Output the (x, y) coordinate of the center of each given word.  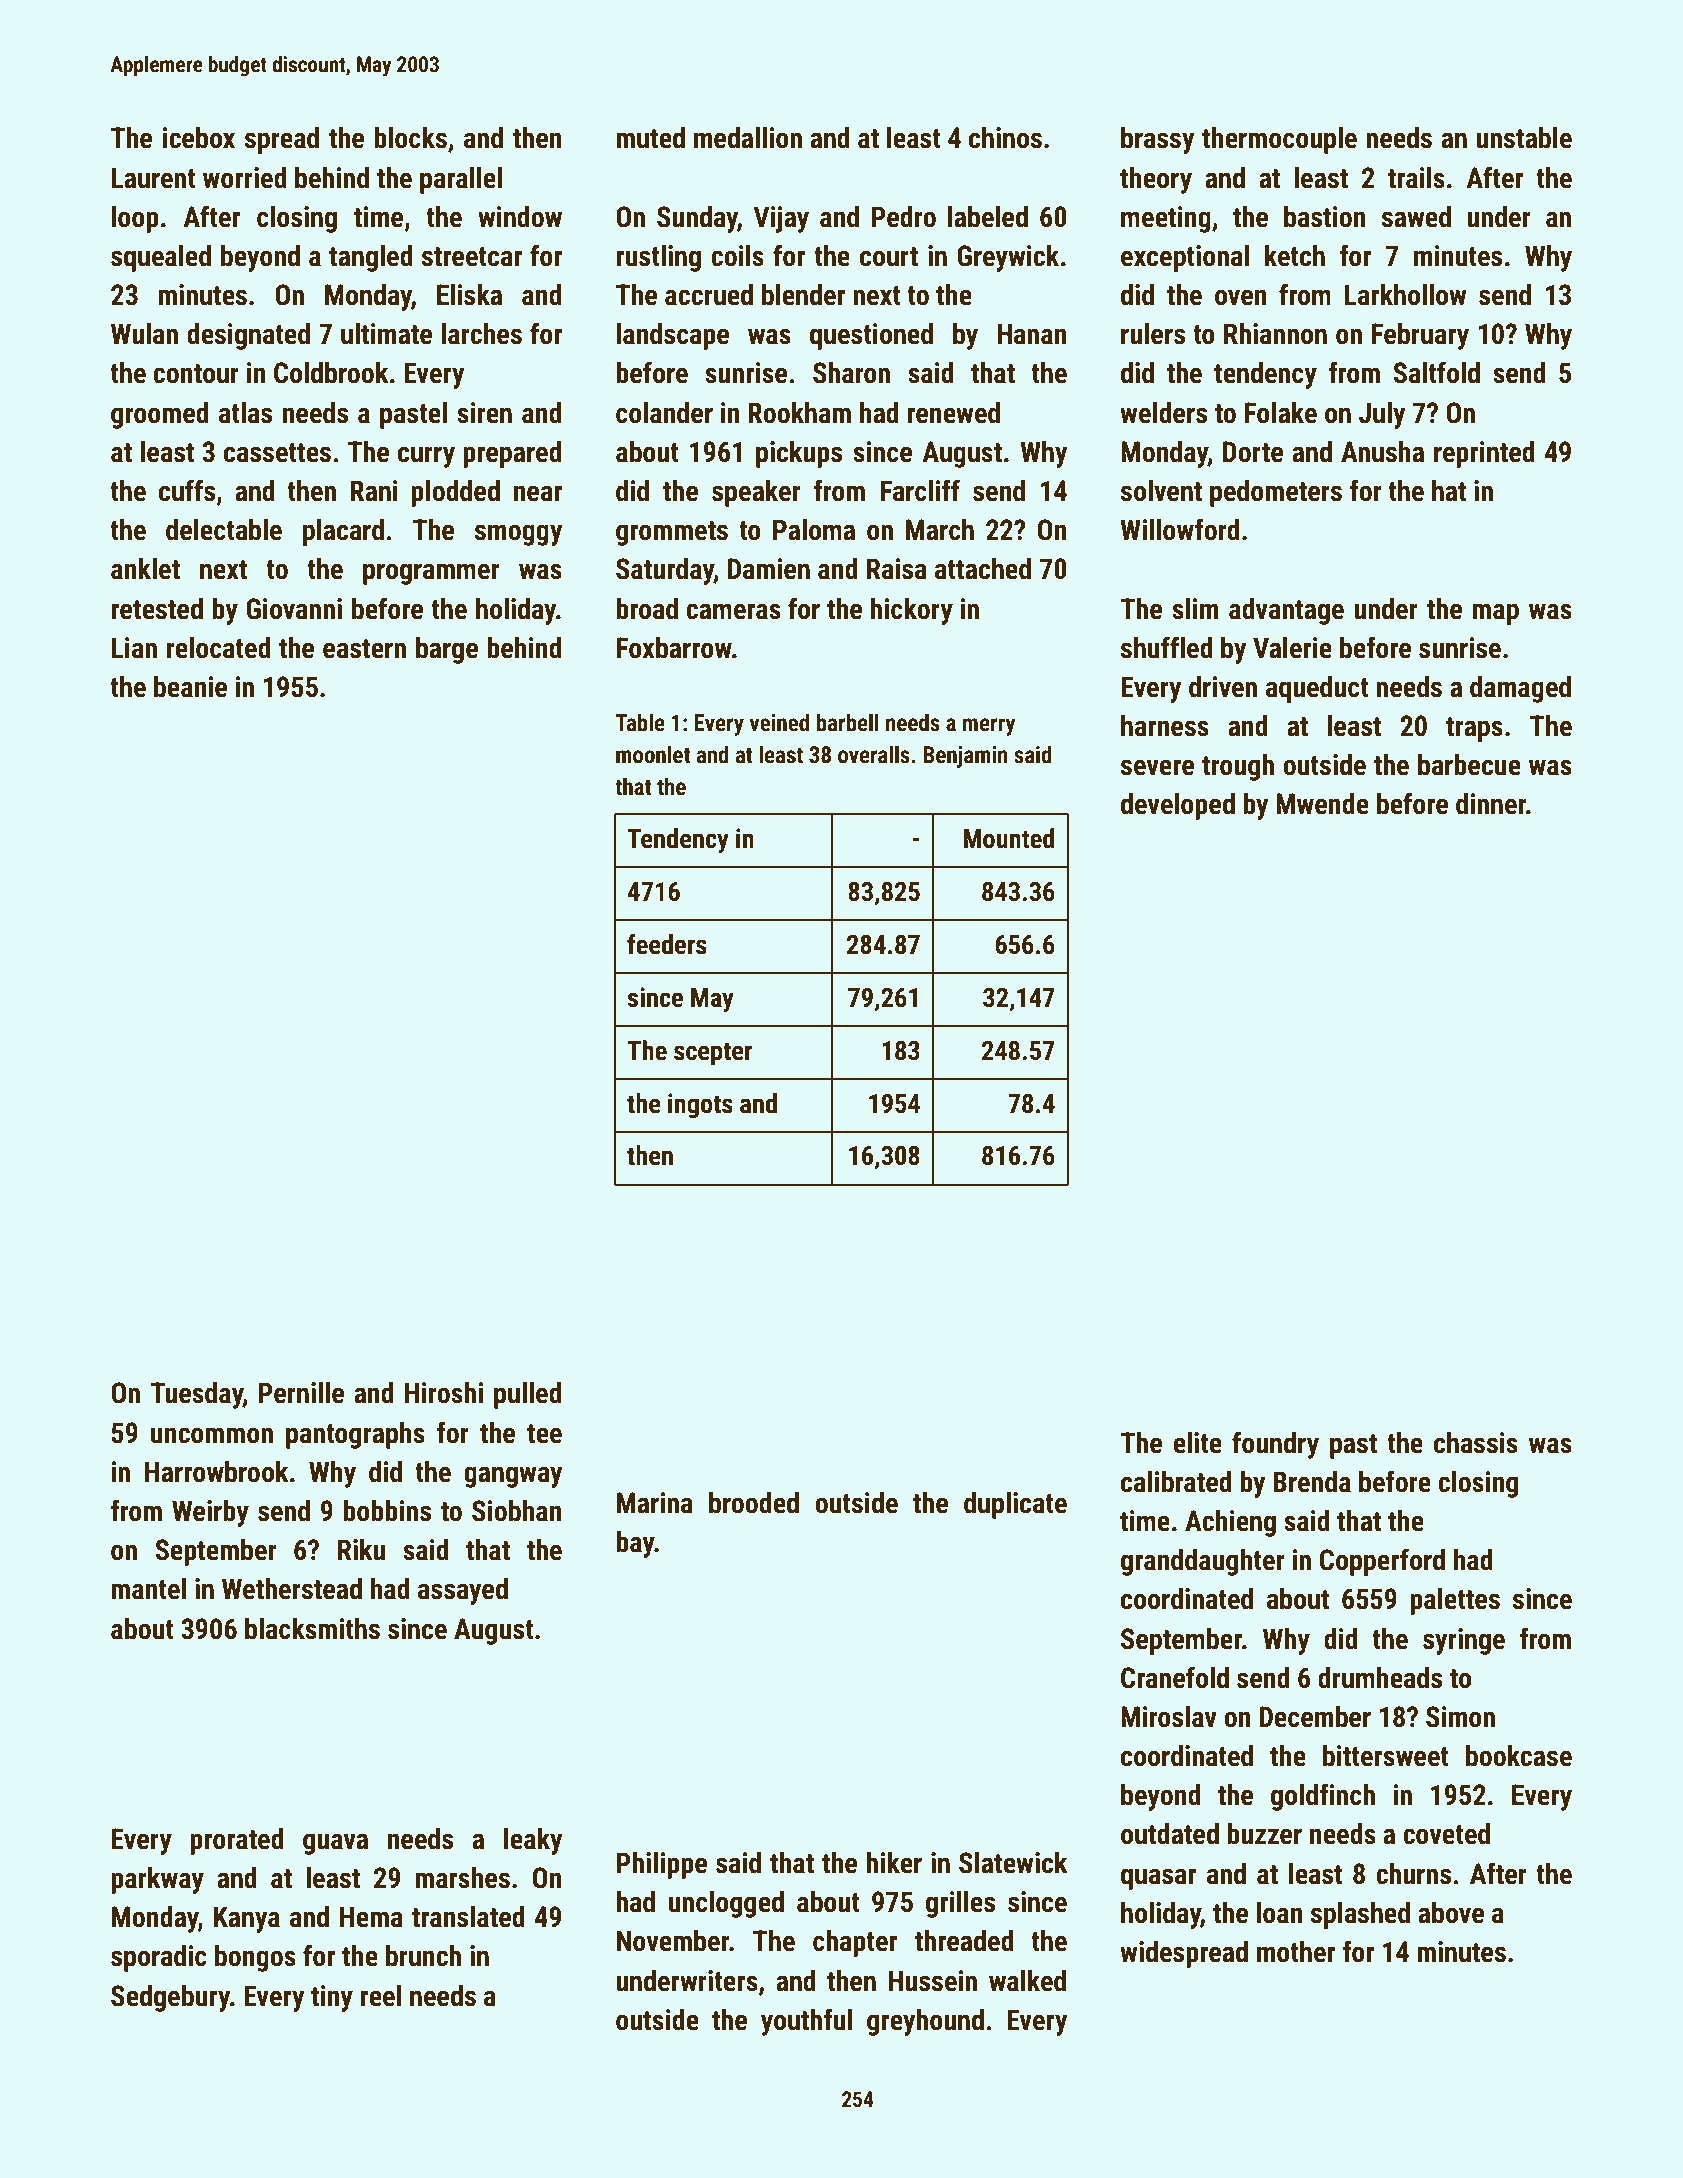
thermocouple (1279, 140)
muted (650, 138)
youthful (806, 2022)
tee (544, 1434)
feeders (667, 944)
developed (1178, 806)
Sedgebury (170, 1998)
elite (1197, 1443)
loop (135, 219)
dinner (1491, 804)
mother (1296, 1952)
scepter (713, 1054)
